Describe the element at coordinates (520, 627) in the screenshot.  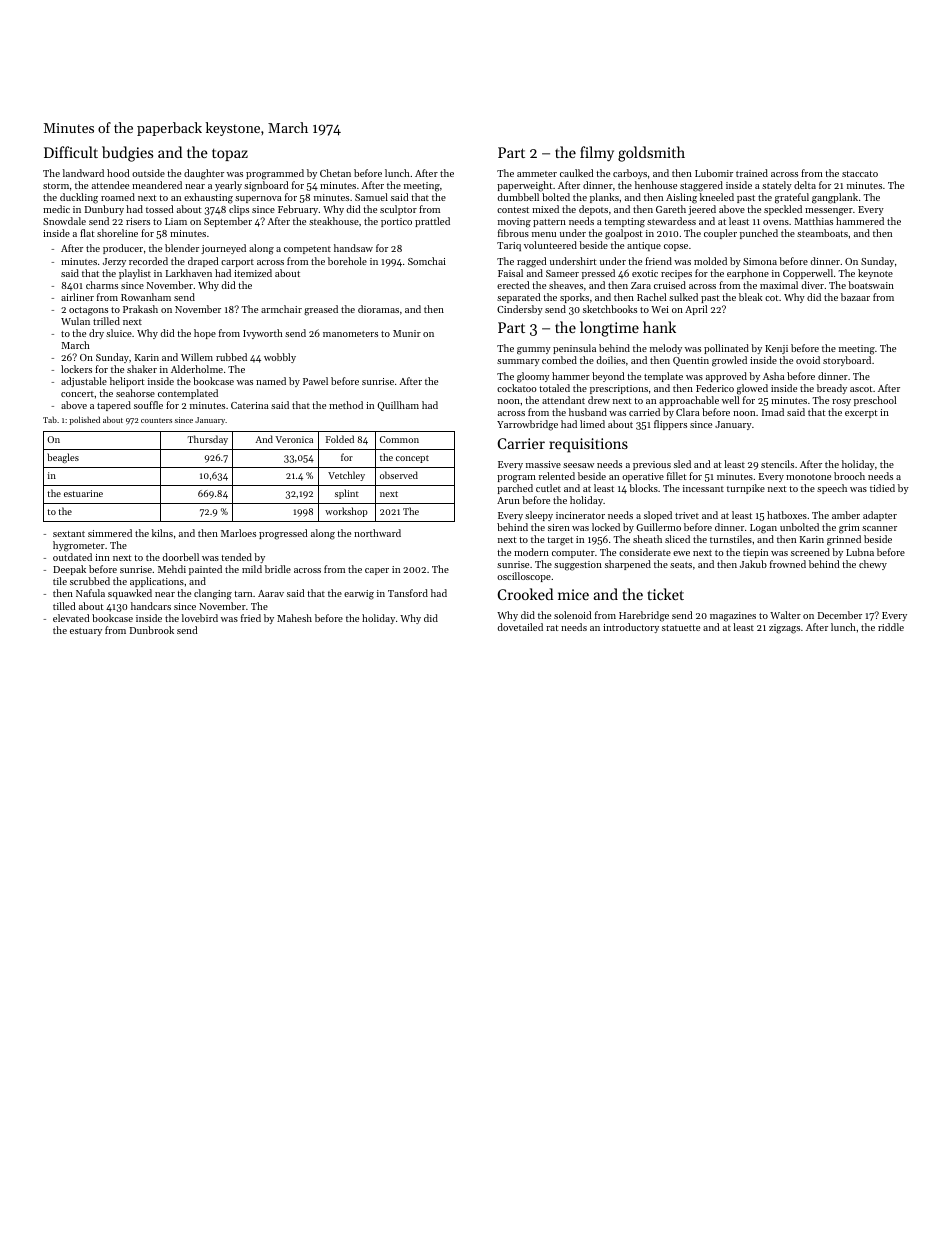
I see `dovetailed` at that location.
